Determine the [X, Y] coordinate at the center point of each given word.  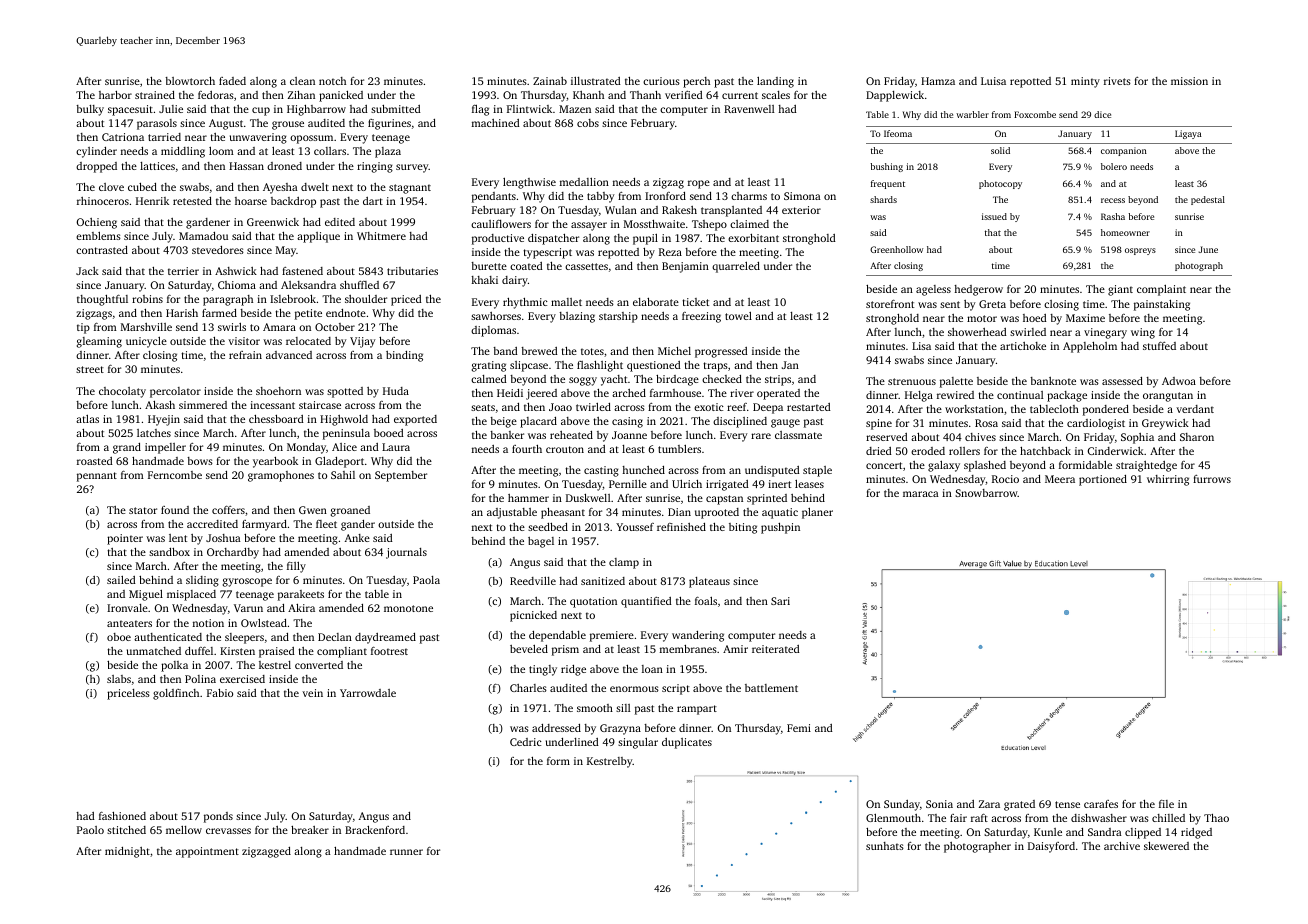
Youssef [635, 527]
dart [373, 201]
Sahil [343, 475]
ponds [218, 817]
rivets [1117, 81]
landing [775, 82]
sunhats [885, 846]
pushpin [780, 528]
